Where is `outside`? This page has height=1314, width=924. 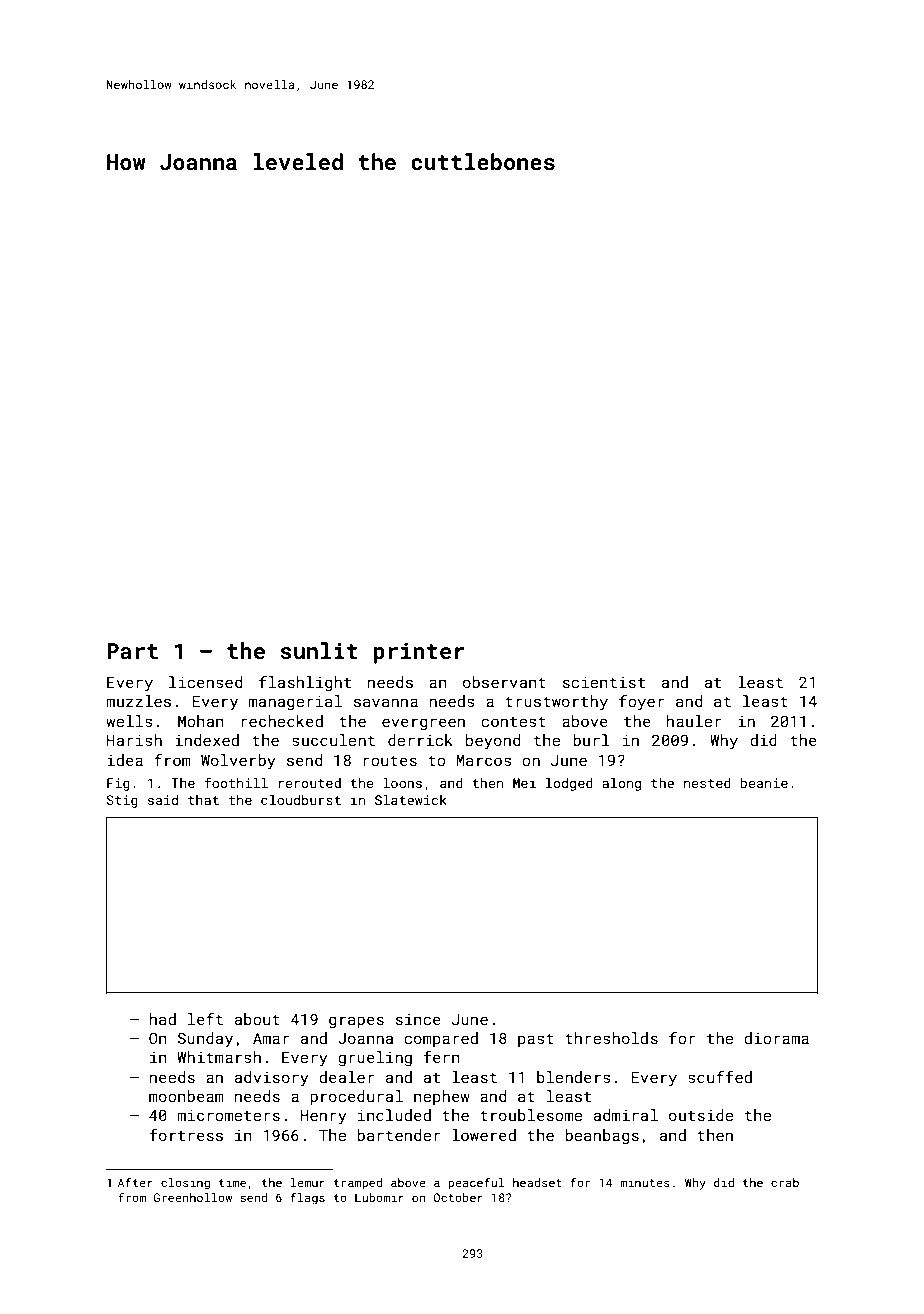 outside is located at coordinates (701, 1115).
